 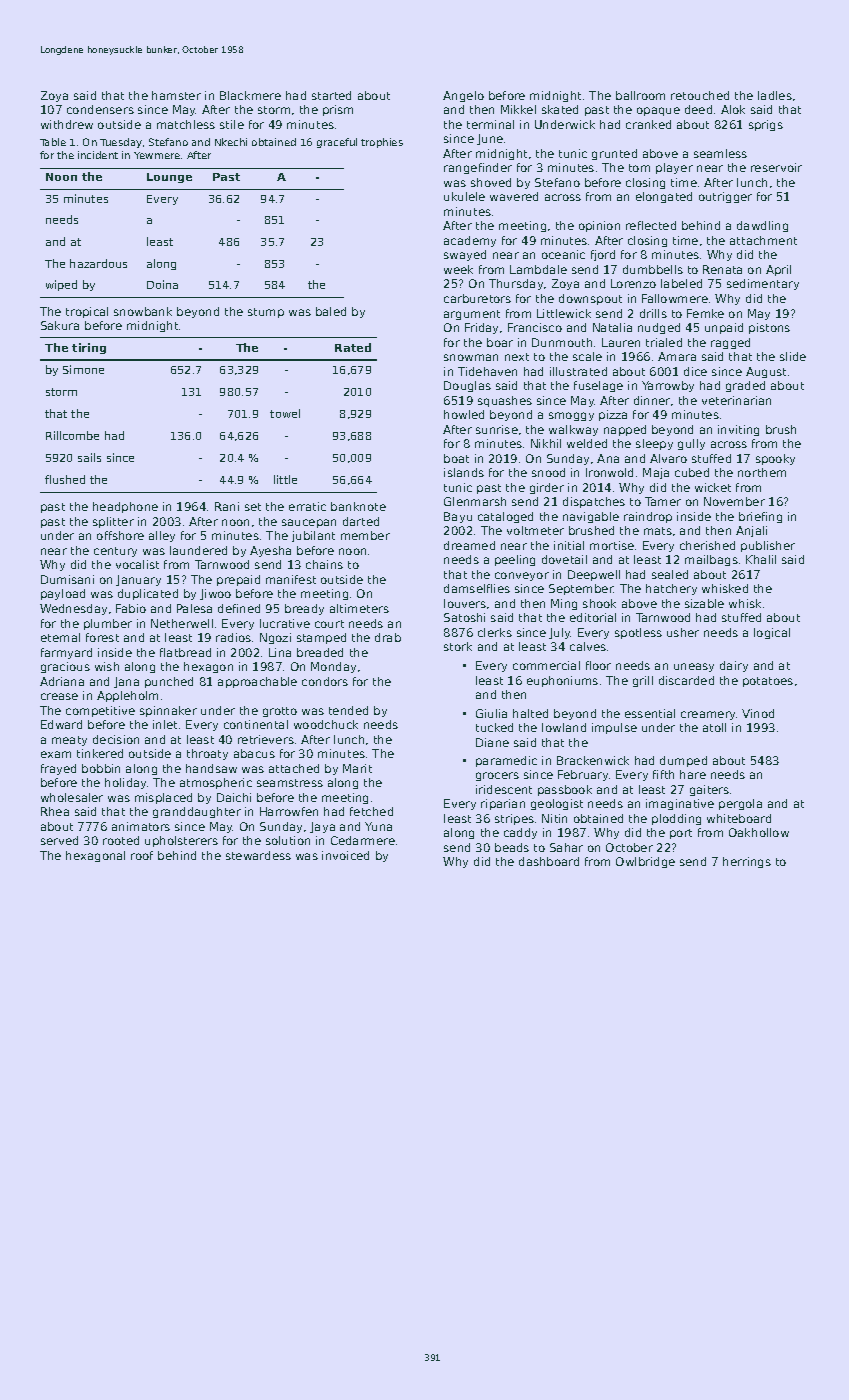 I want to click on potatoes, so click(x=768, y=682).
